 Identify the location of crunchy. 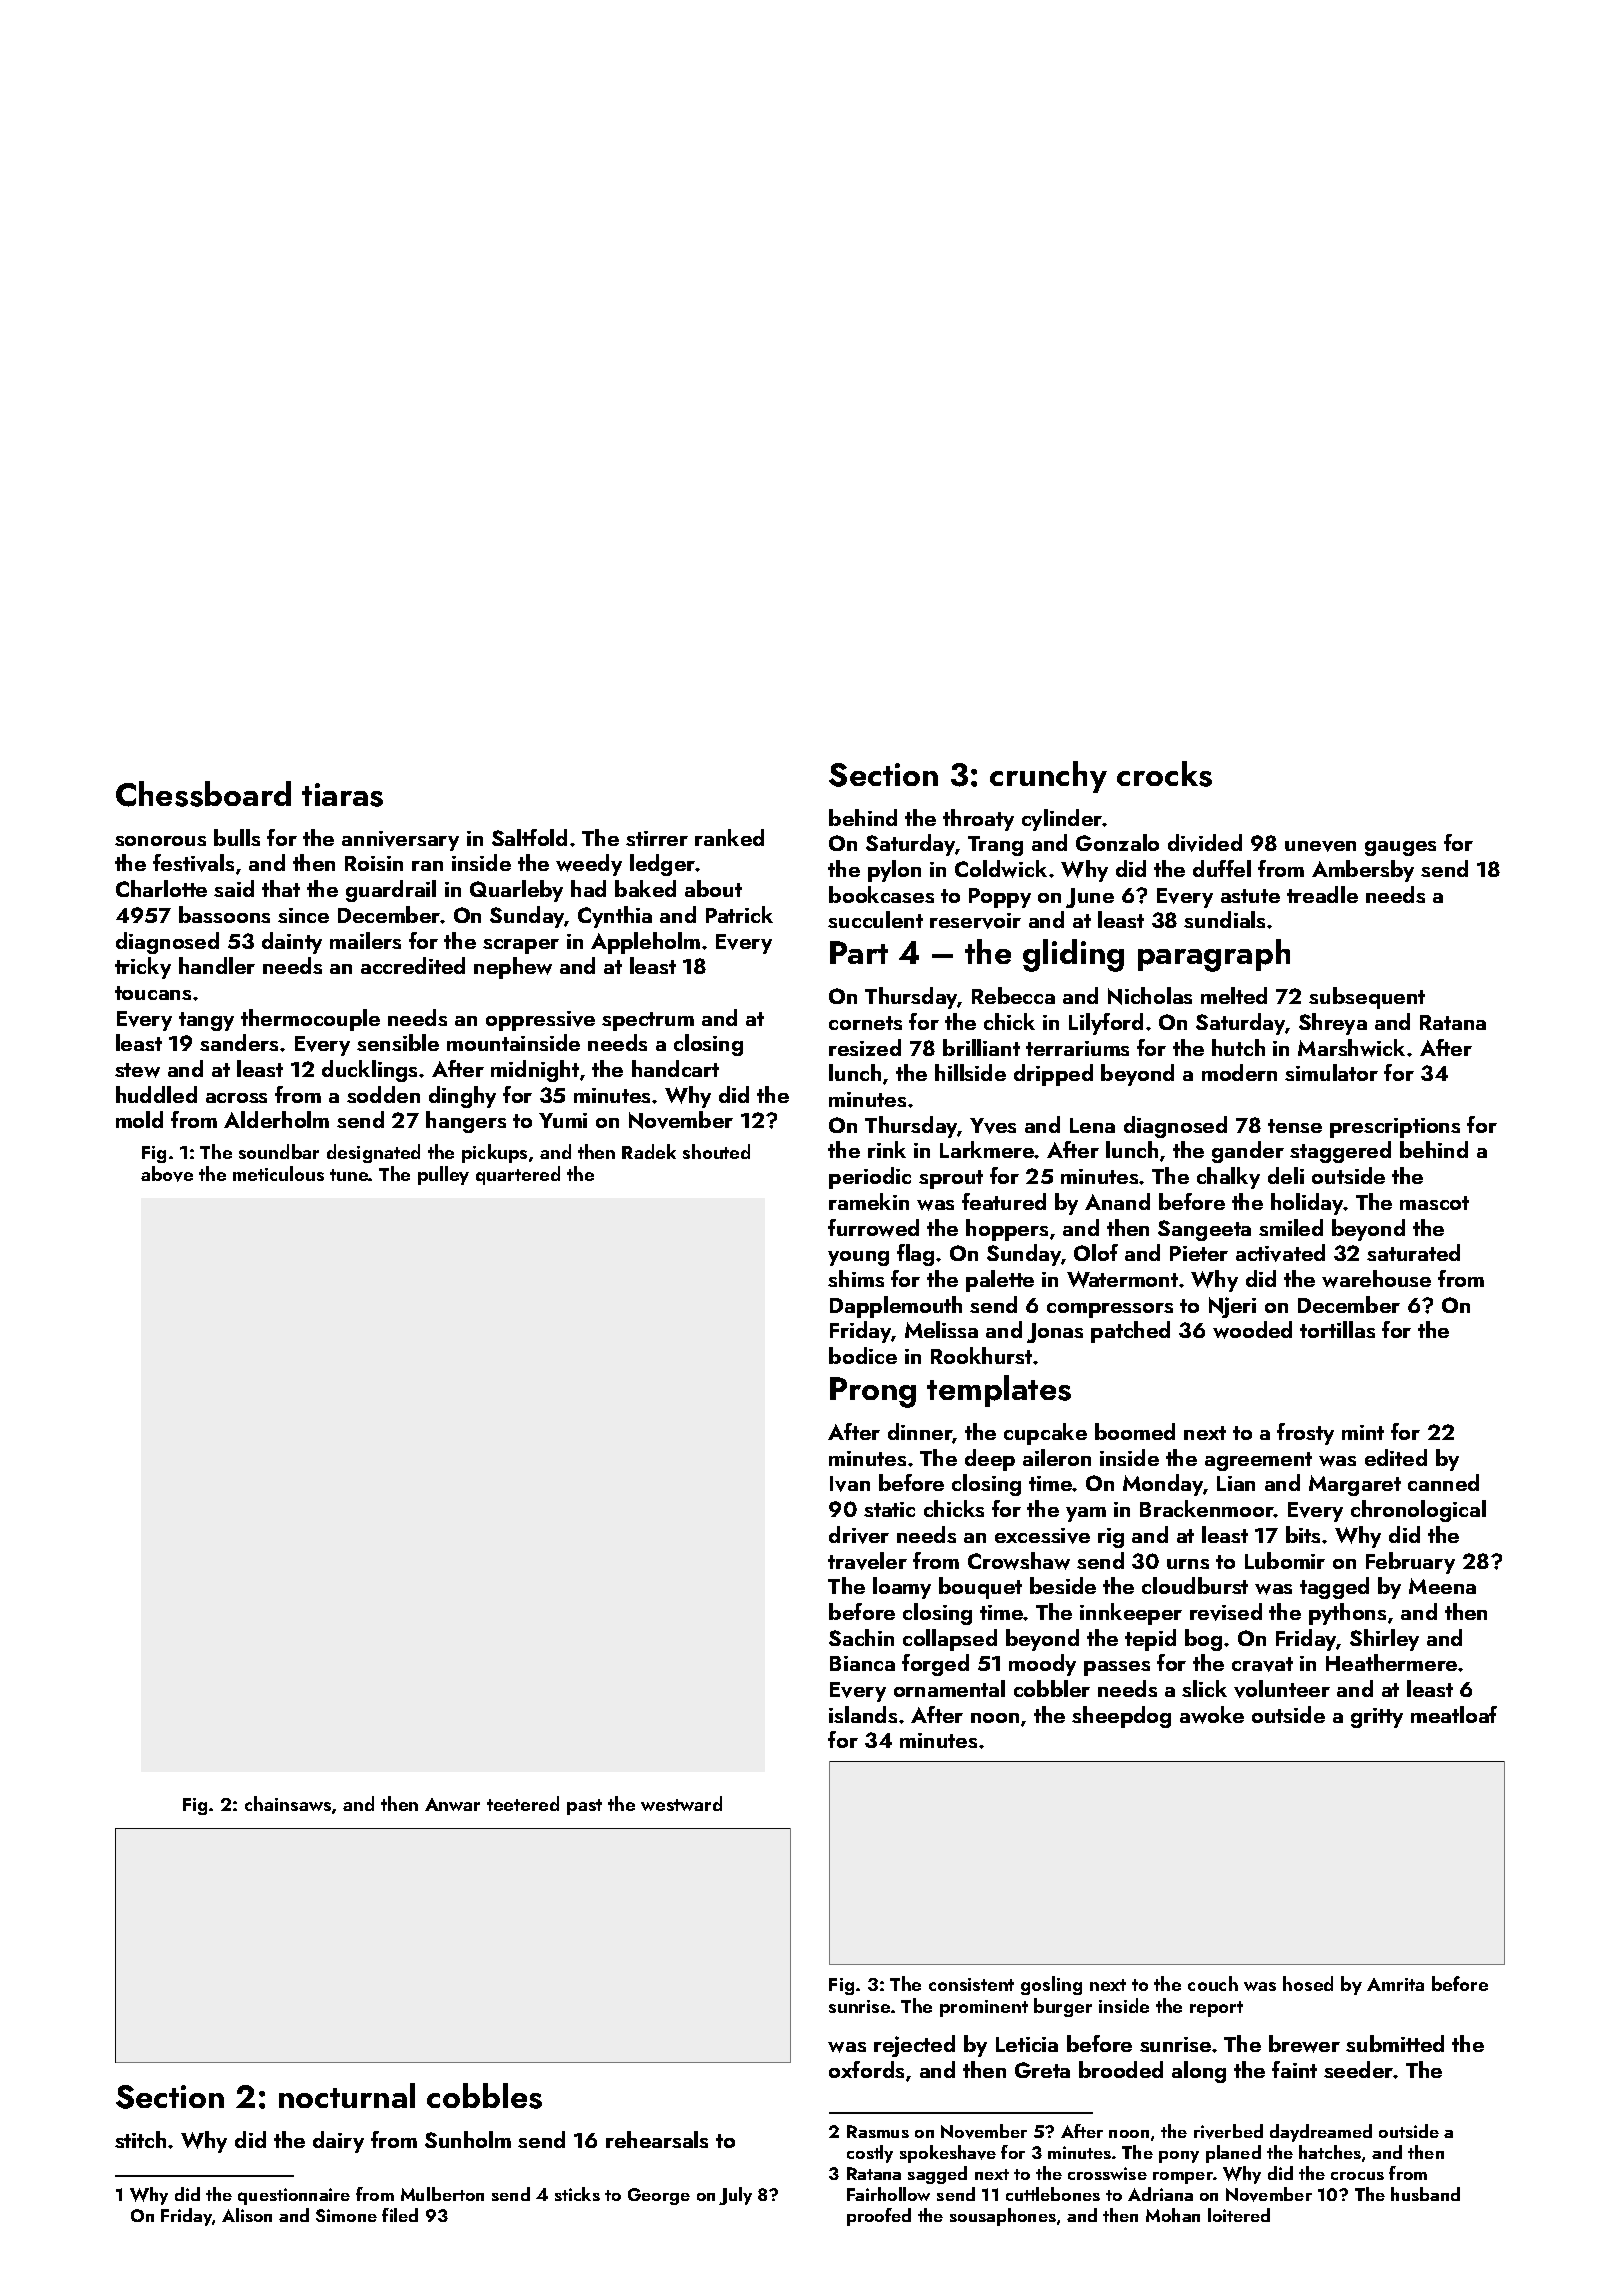
(1048, 777).
